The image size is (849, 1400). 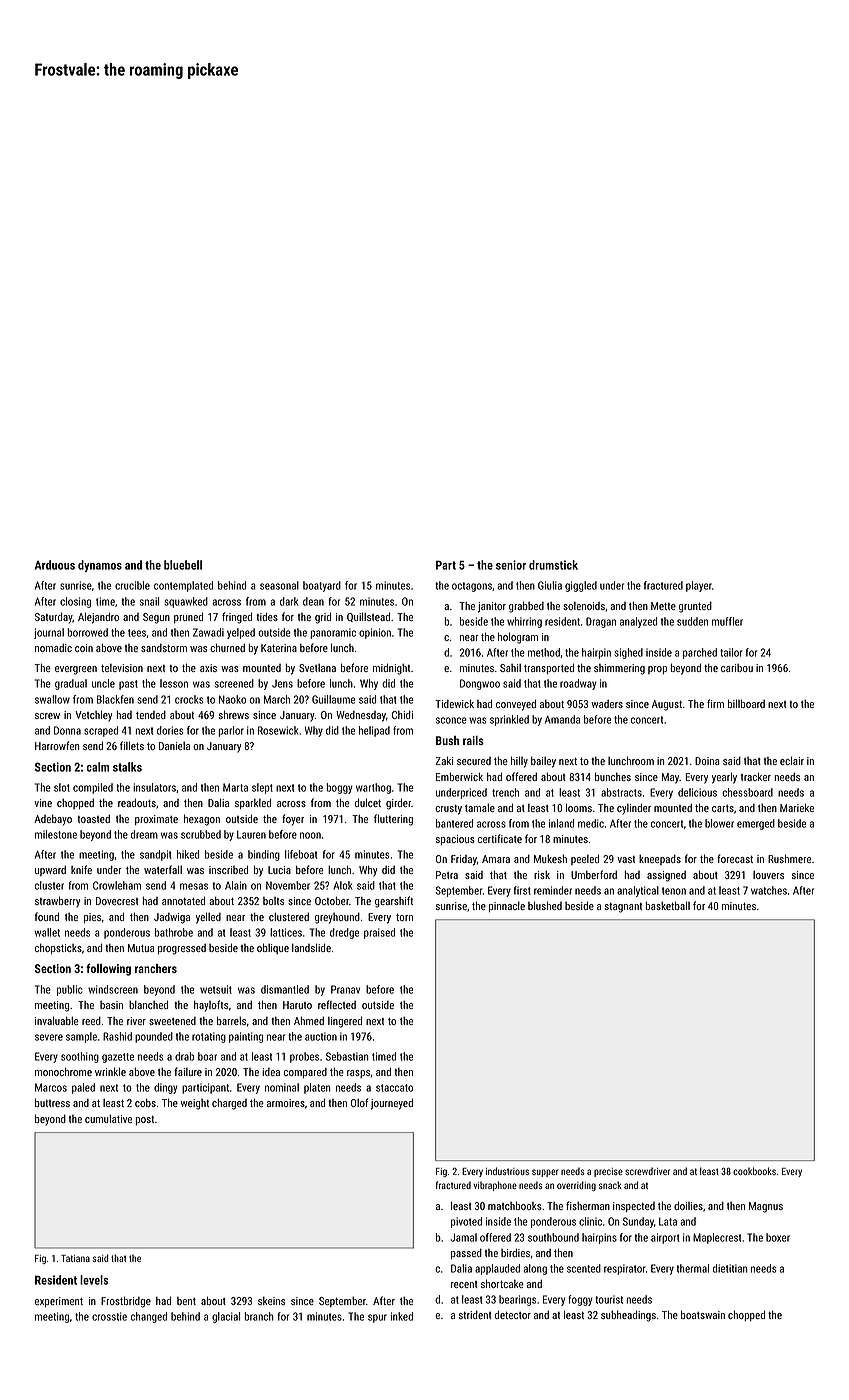 I want to click on subheadings, so click(x=628, y=1316).
